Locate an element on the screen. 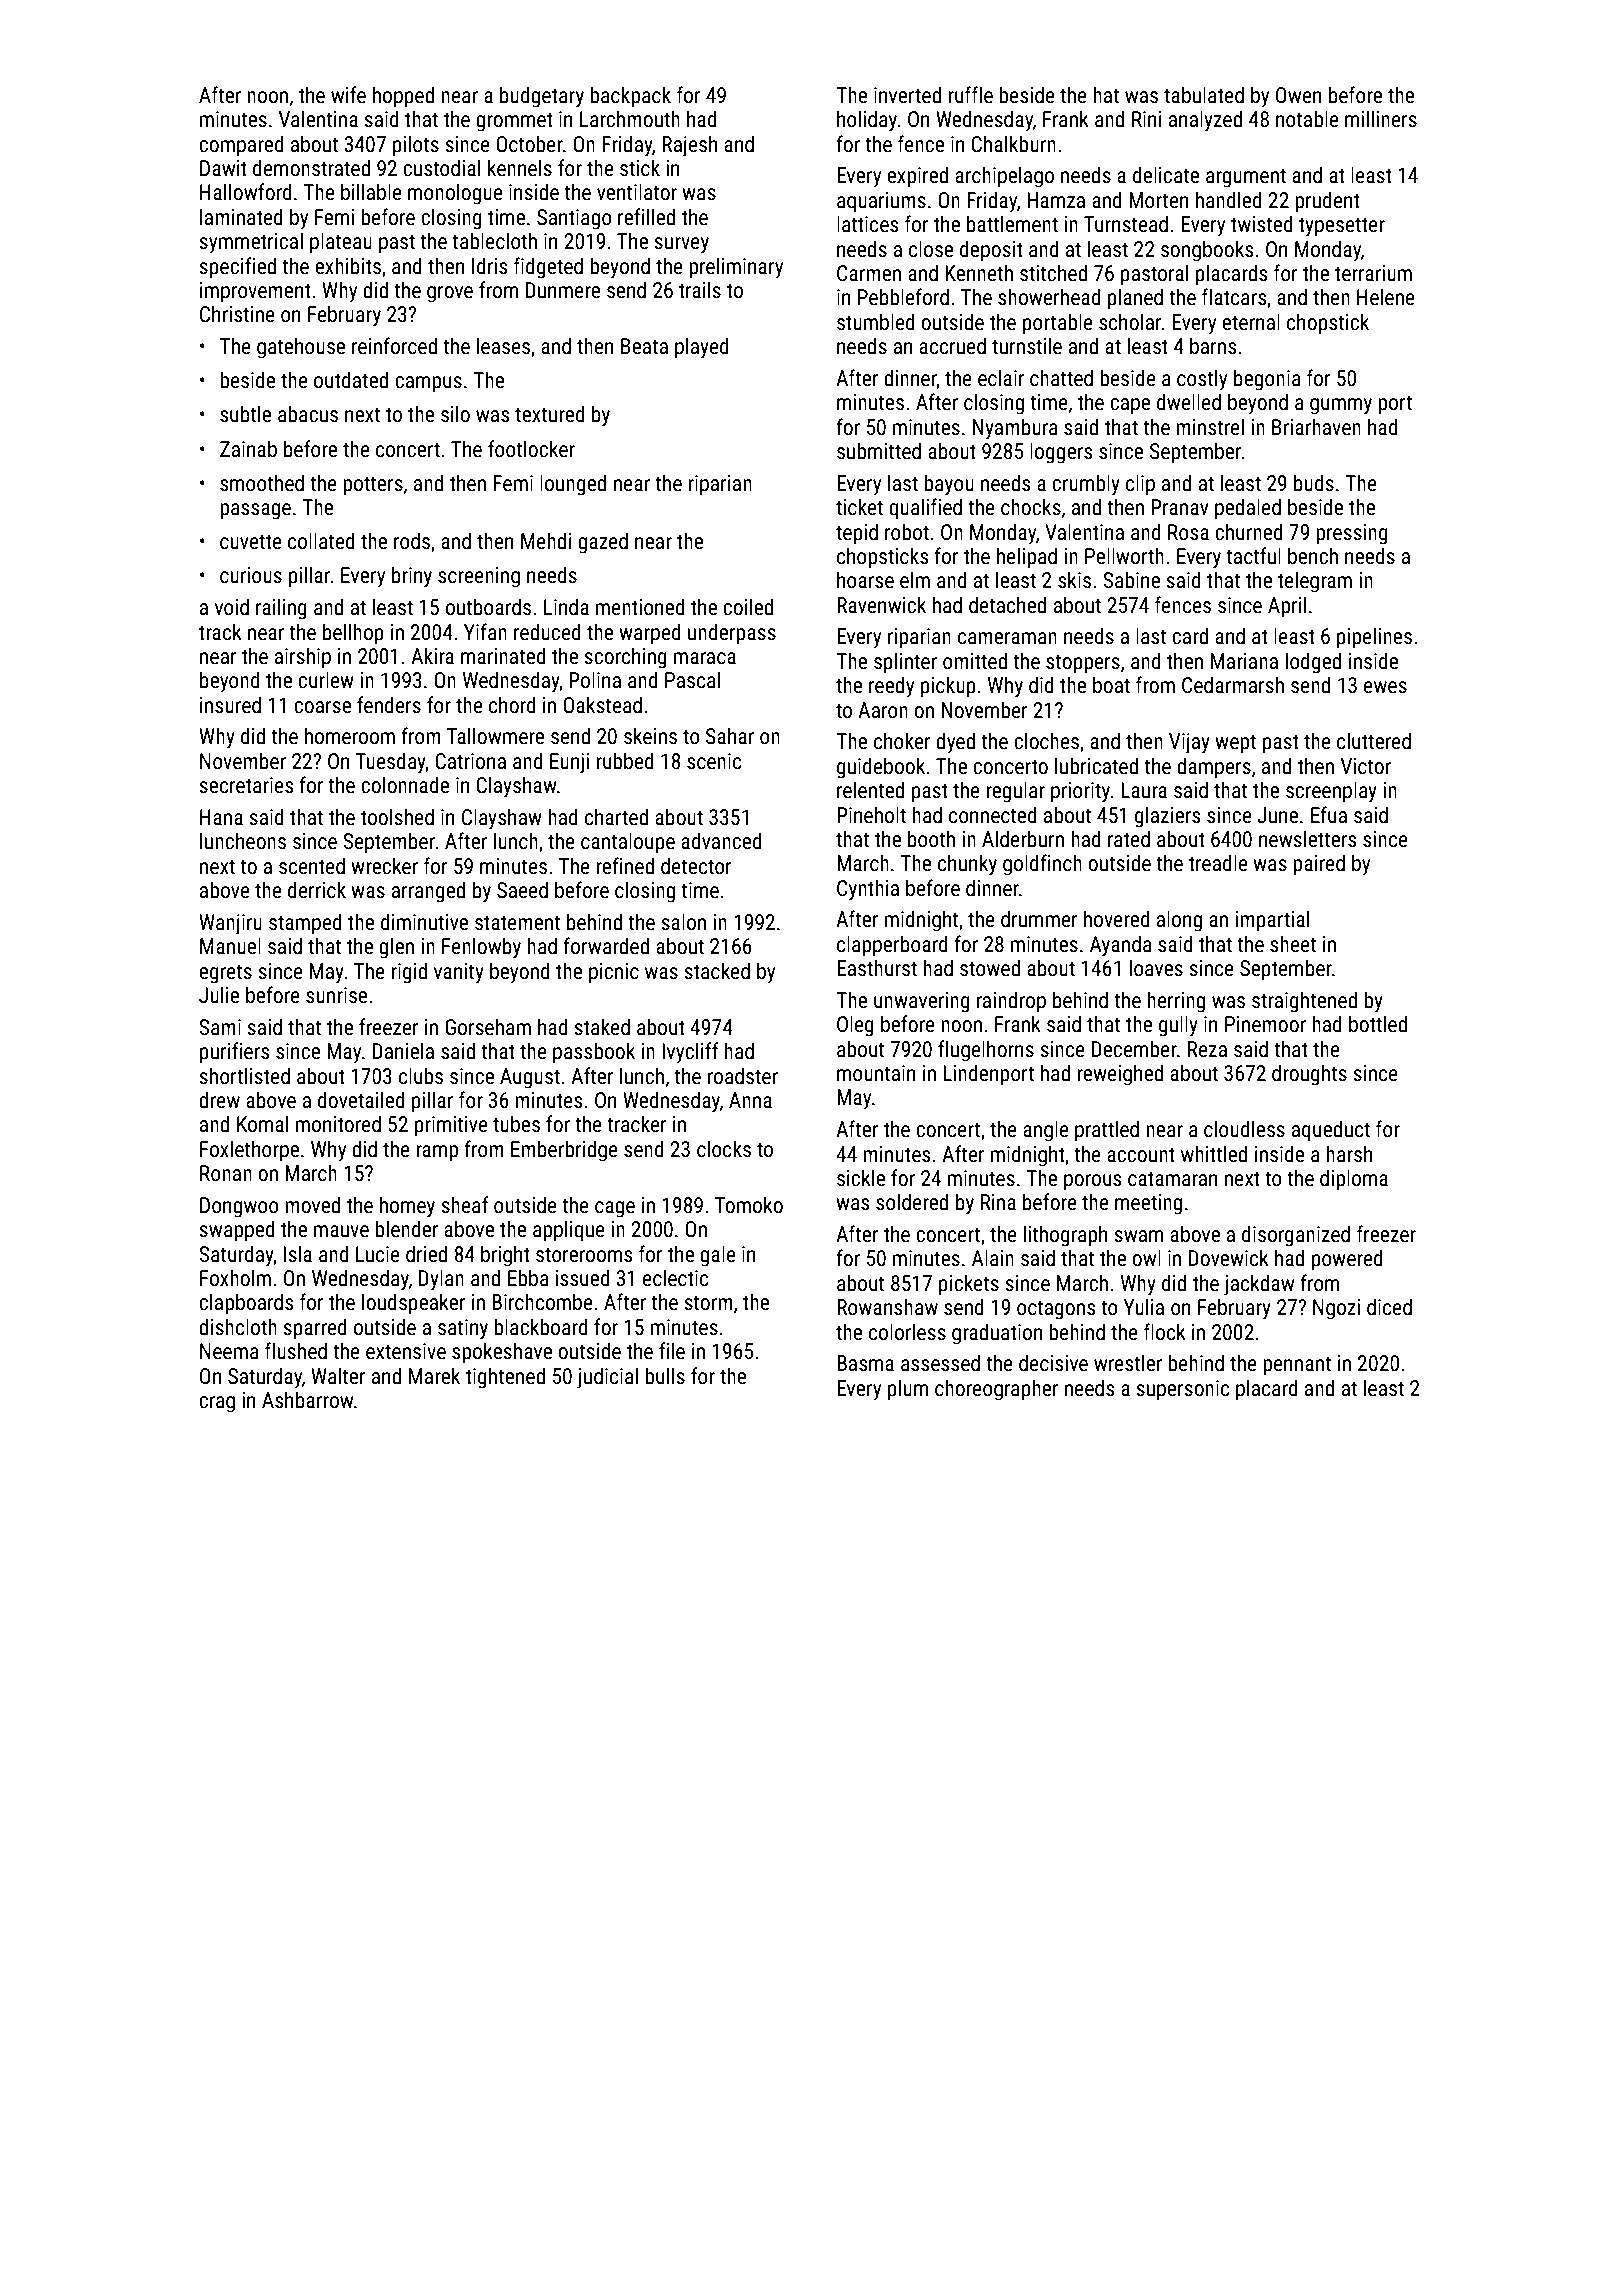 Image resolution: width=1620 pixels, height=2292 pixels. Pineholt is located at coordinates (871, 814).
